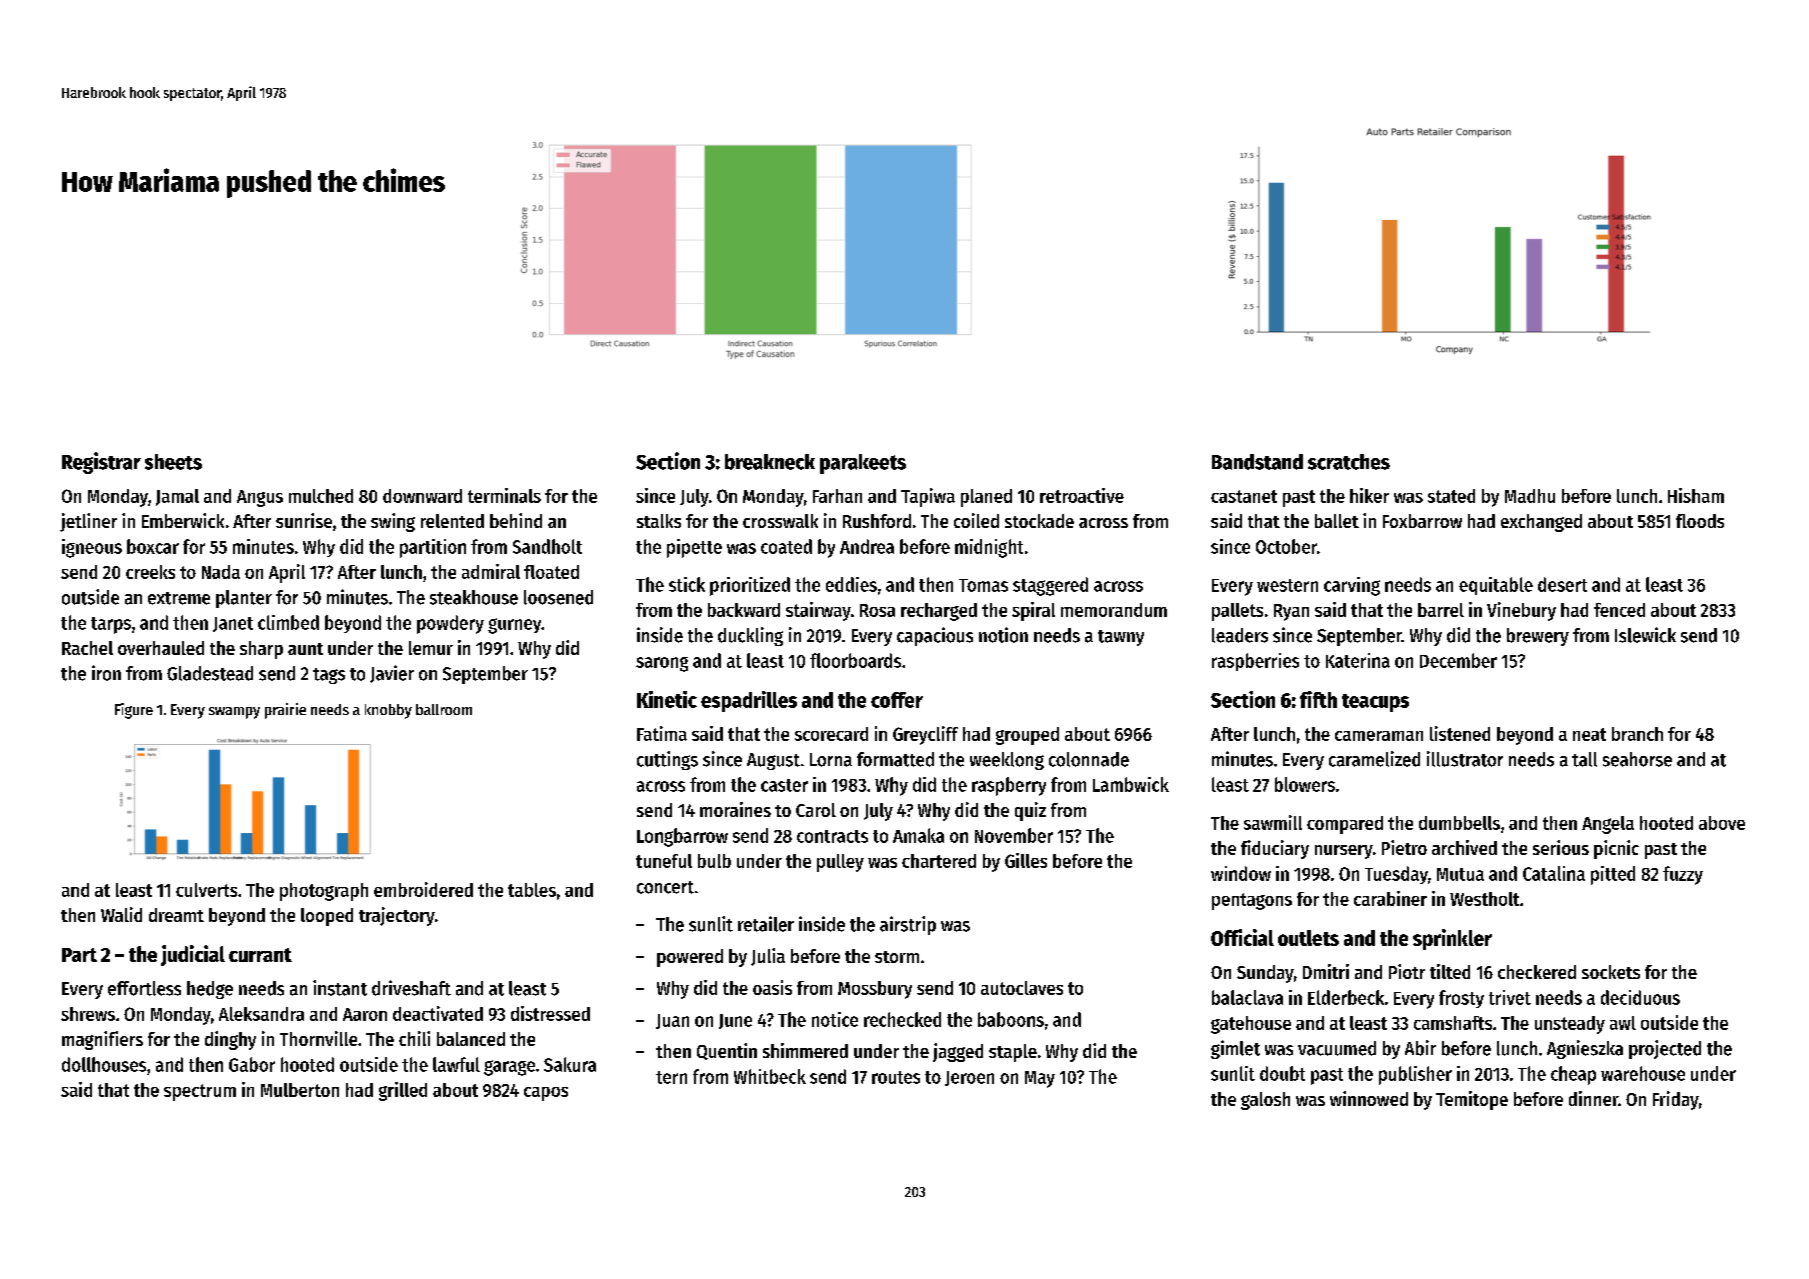 The height and width of the screenshot is (1279, 1809). What do you see at coordinates (177, 497) in the screenshot?
I see `Jamal` at bounding box center [177, 497].
